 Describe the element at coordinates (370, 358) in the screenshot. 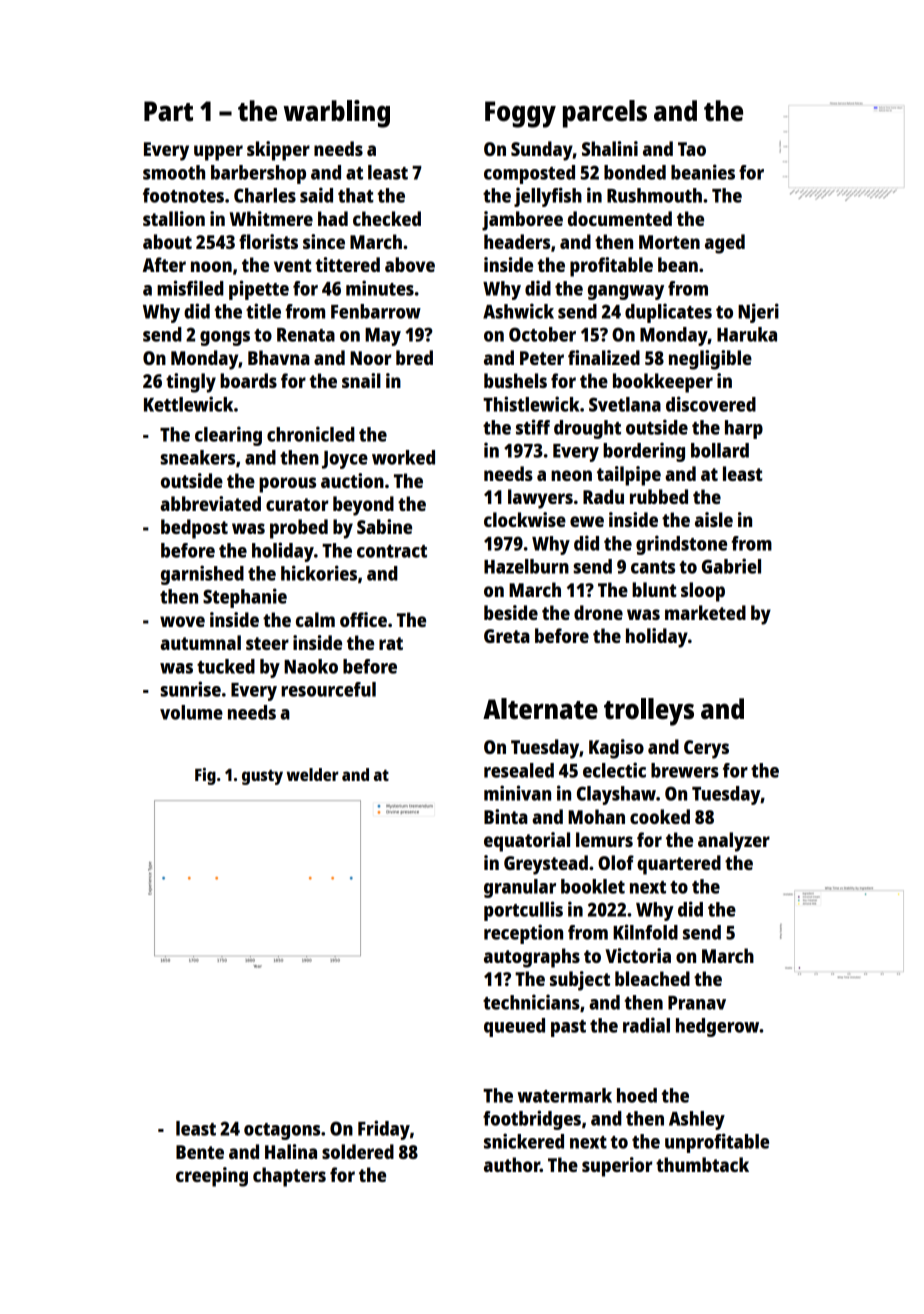

I see `Noor` at that location.
